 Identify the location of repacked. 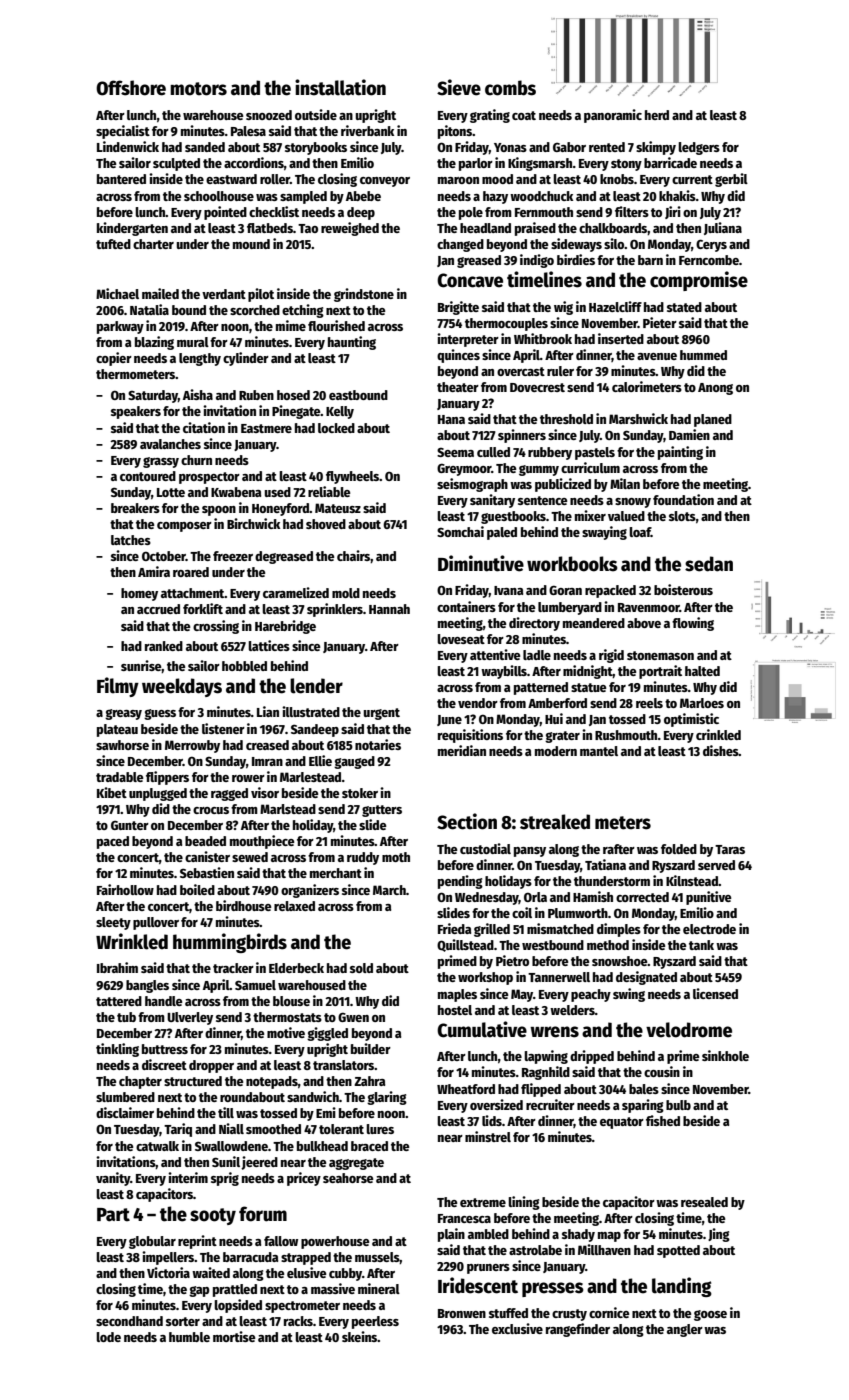
(610, 591).
